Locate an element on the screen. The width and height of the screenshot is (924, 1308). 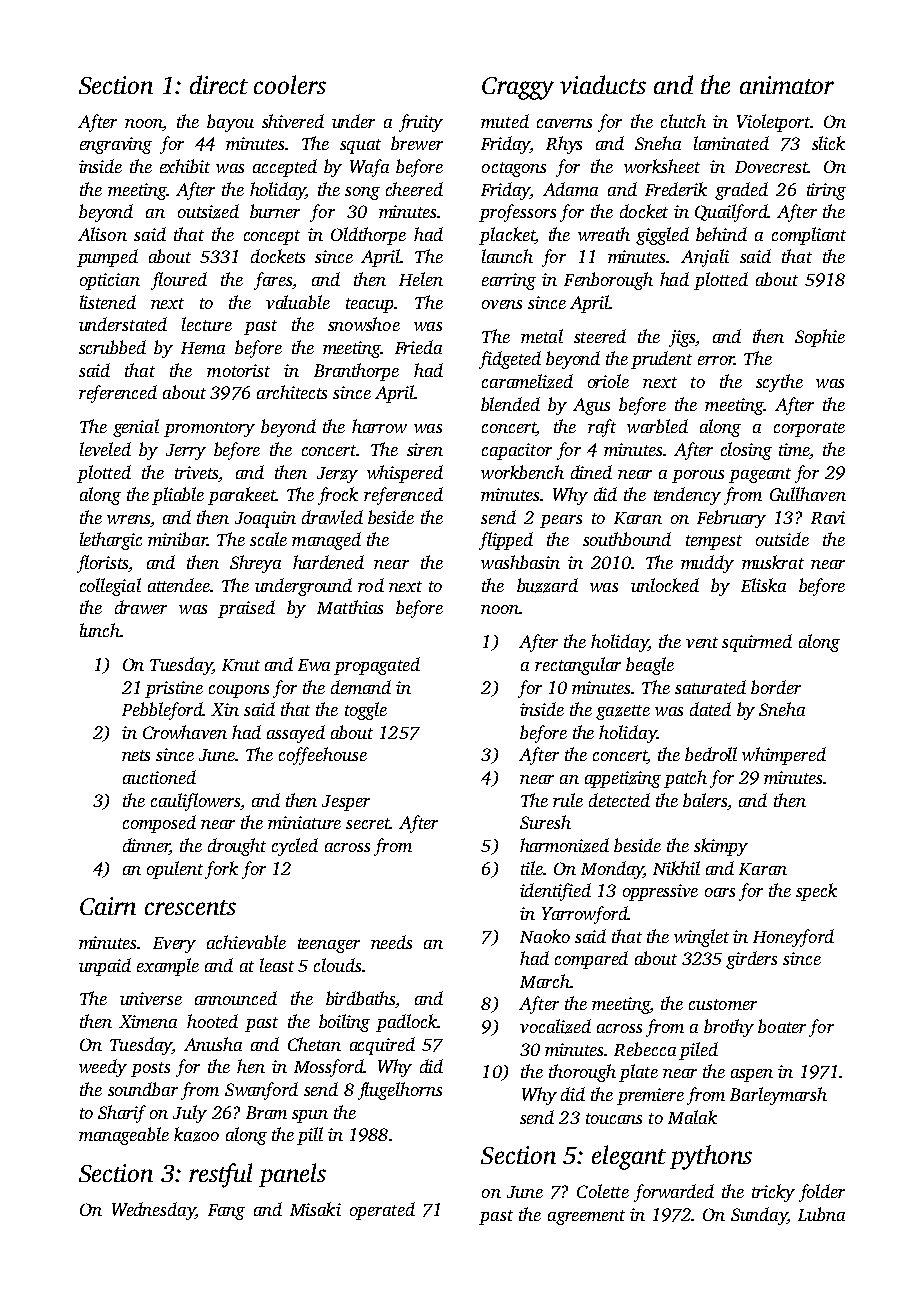
nets is located at coordinates (136, 755).
